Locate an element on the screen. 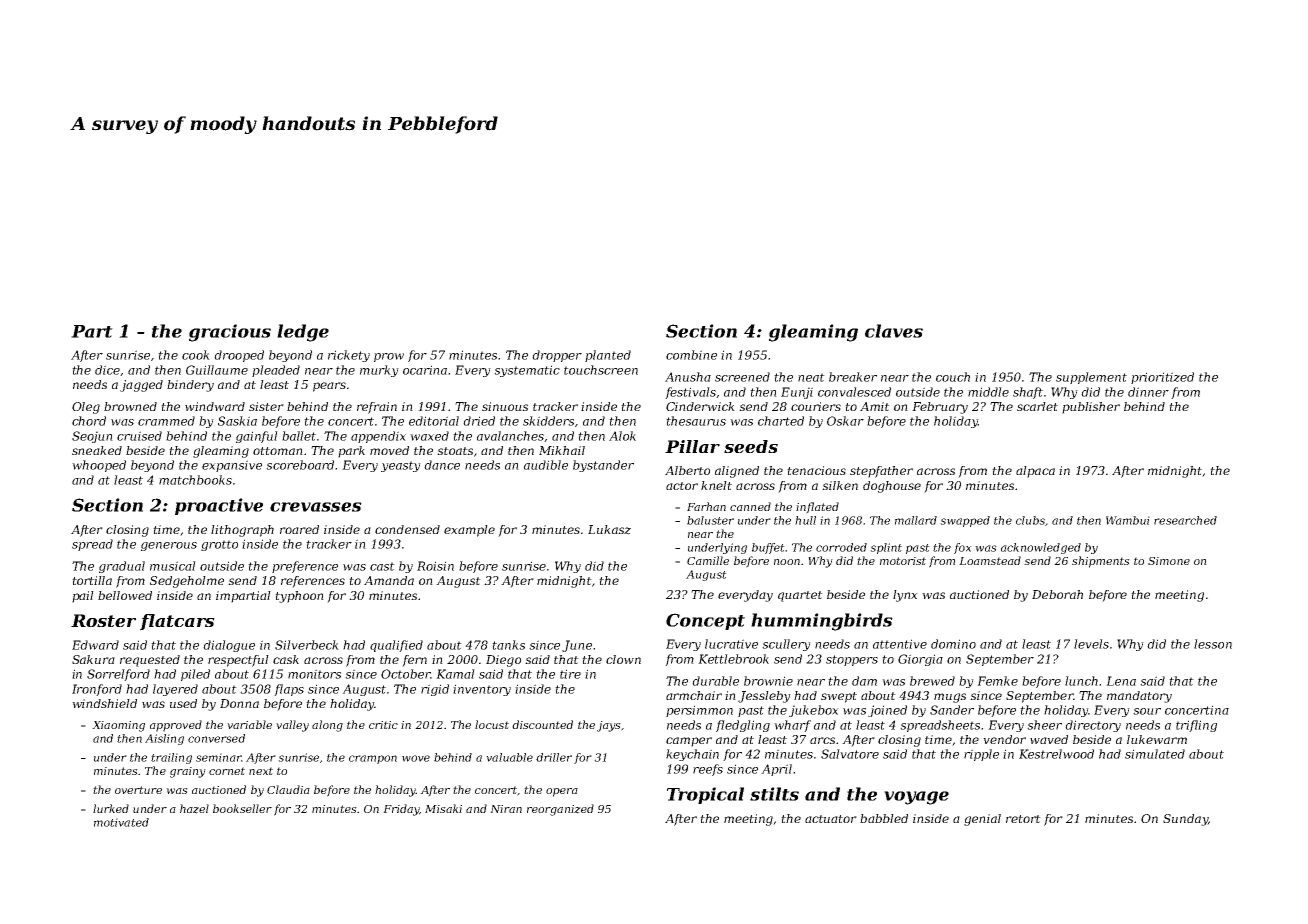  tanks is located at coordinates (508, 645).
